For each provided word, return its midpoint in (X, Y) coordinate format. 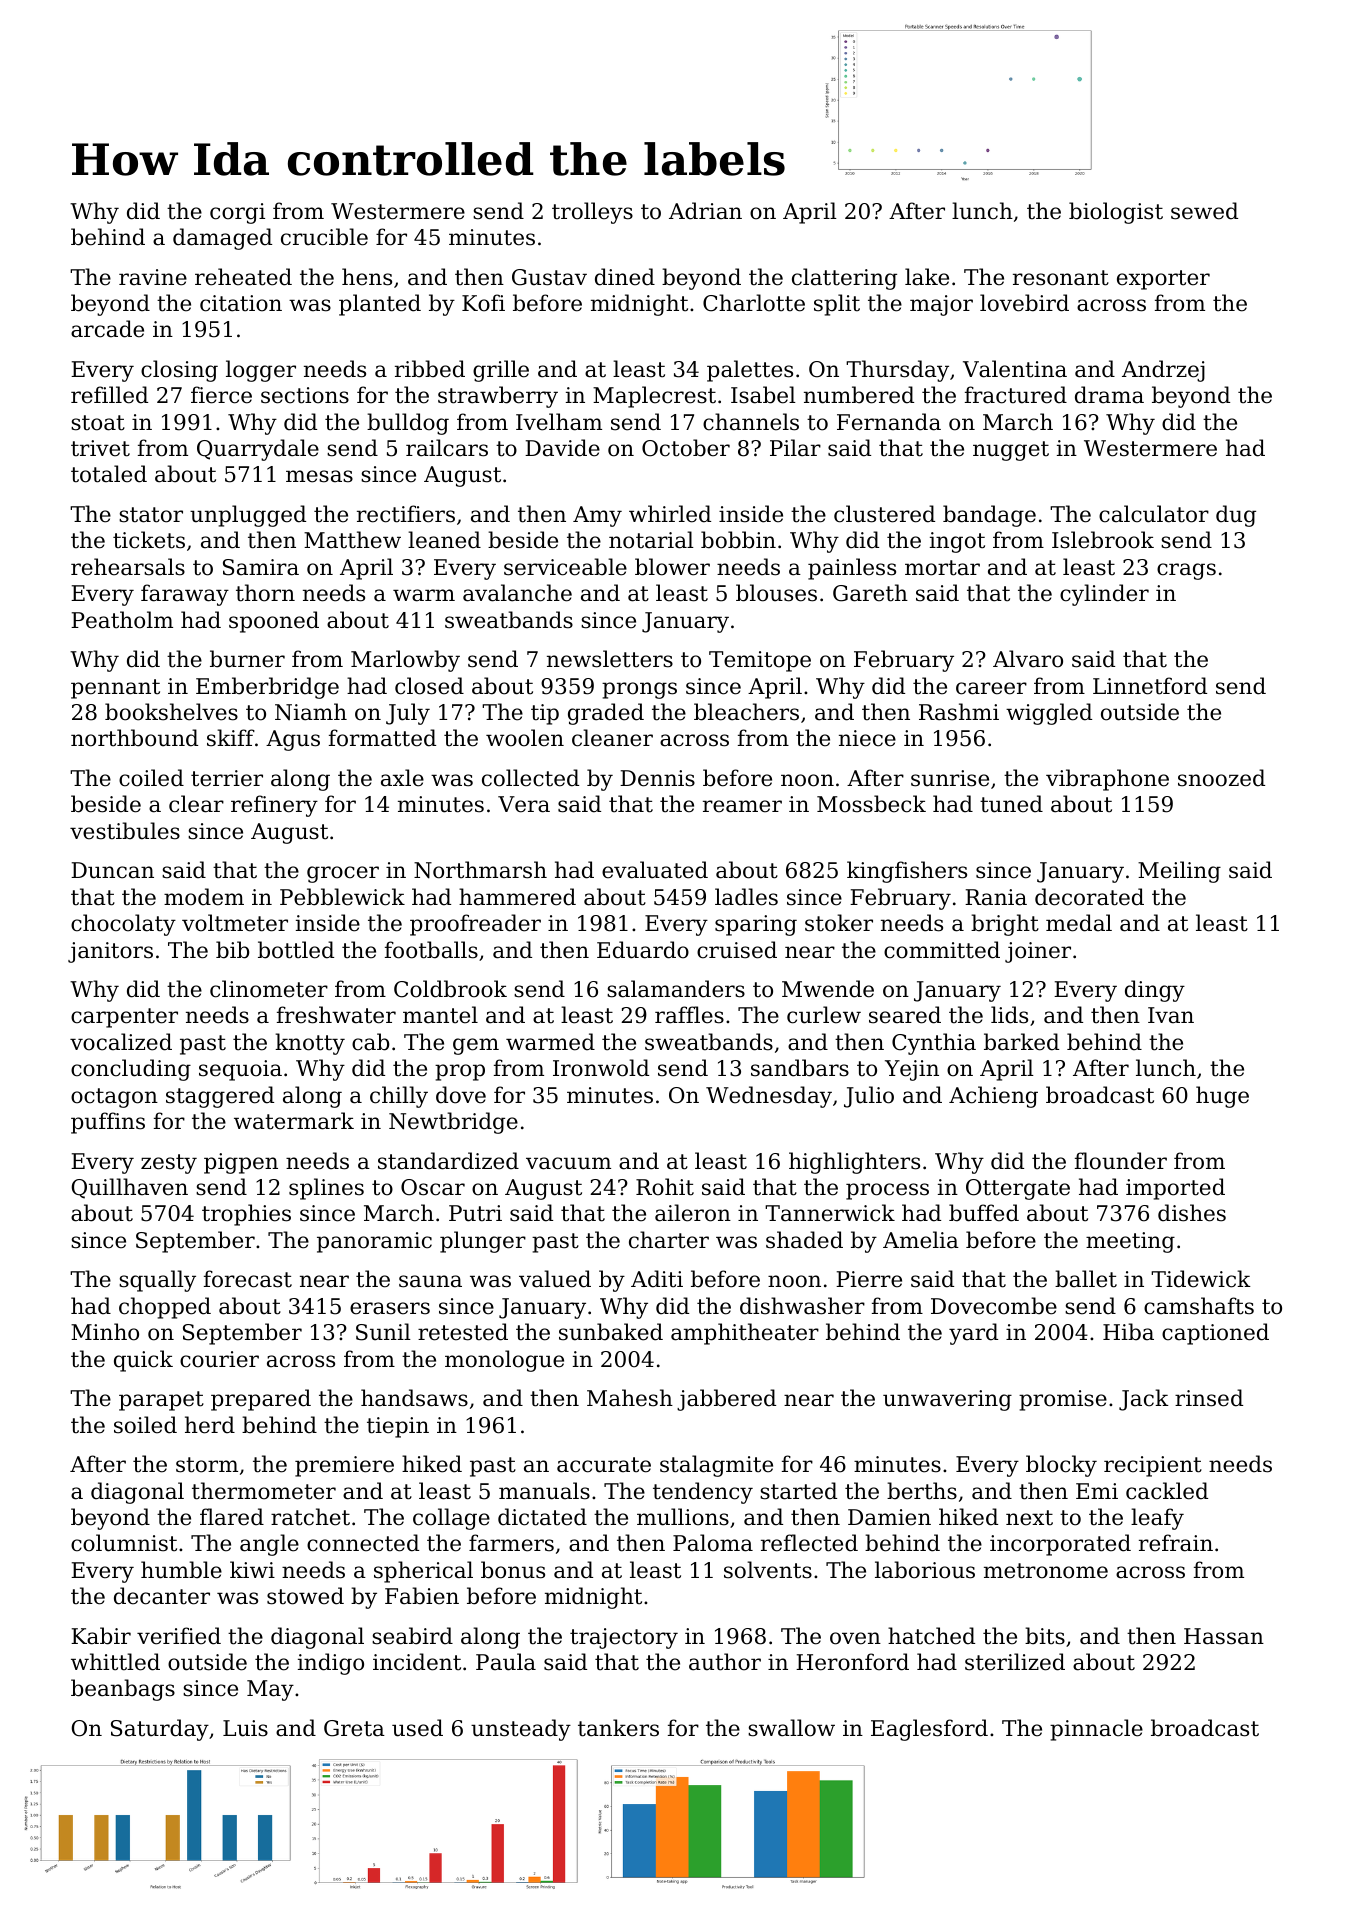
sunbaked (611, 1332)
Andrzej (1163, 371)
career (991, 688)
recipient (1153, 1466)
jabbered (726, 1400)
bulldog (408, 424)
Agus (293, 740)
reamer (742, 806)
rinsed (1209, 1398)
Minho (105, 1332)
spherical (423, 1572)
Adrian (705, 211)
